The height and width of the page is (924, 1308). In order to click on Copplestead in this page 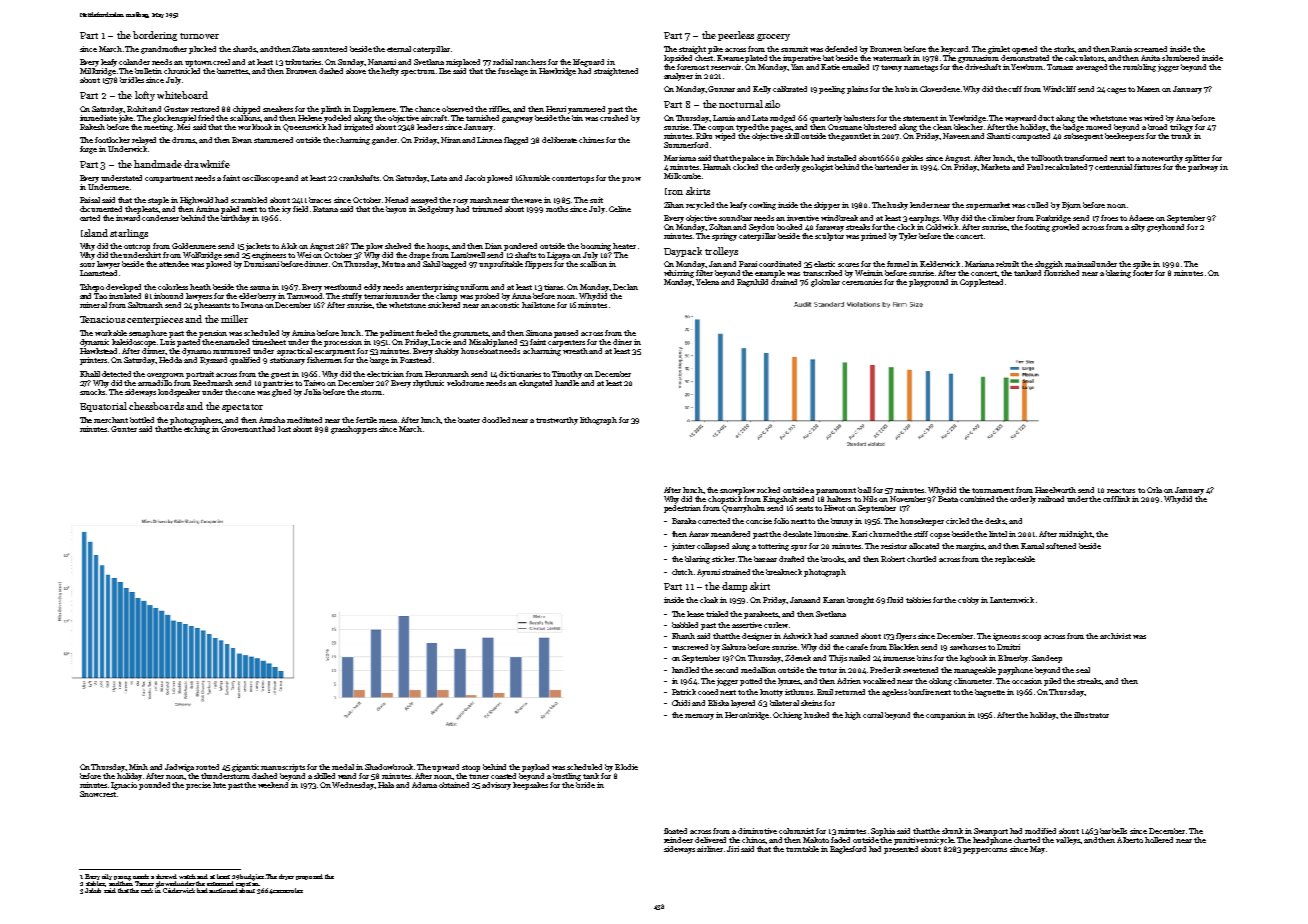, I will do `click(981, 283)`.
